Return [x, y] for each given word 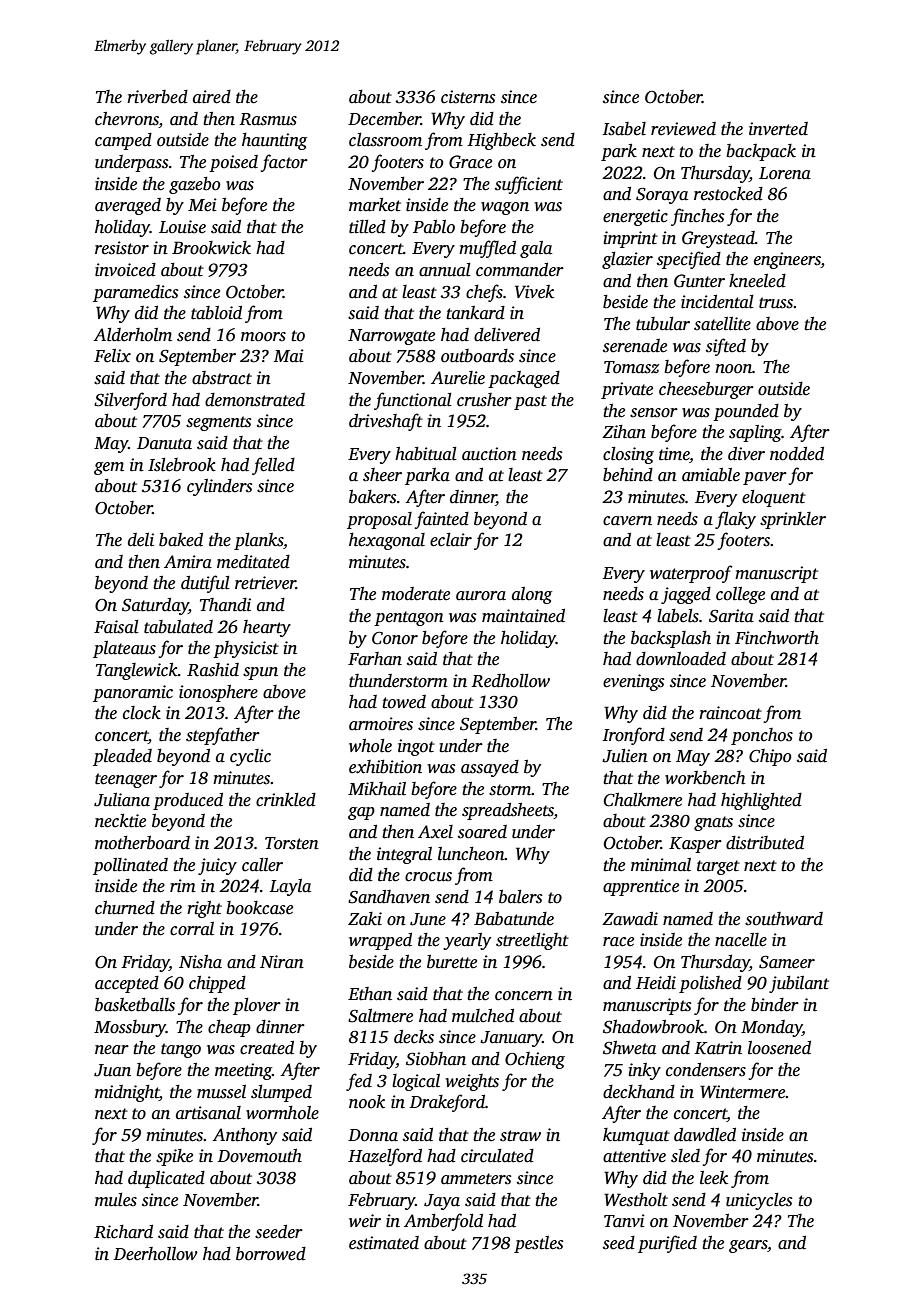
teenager [126, 780]
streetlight [532, 941]
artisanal [208, 1113]
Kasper [695, 845]
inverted [778, 129]
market [375, 205]
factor [284, 163]
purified [667, 1244]
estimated [384, 1243]
